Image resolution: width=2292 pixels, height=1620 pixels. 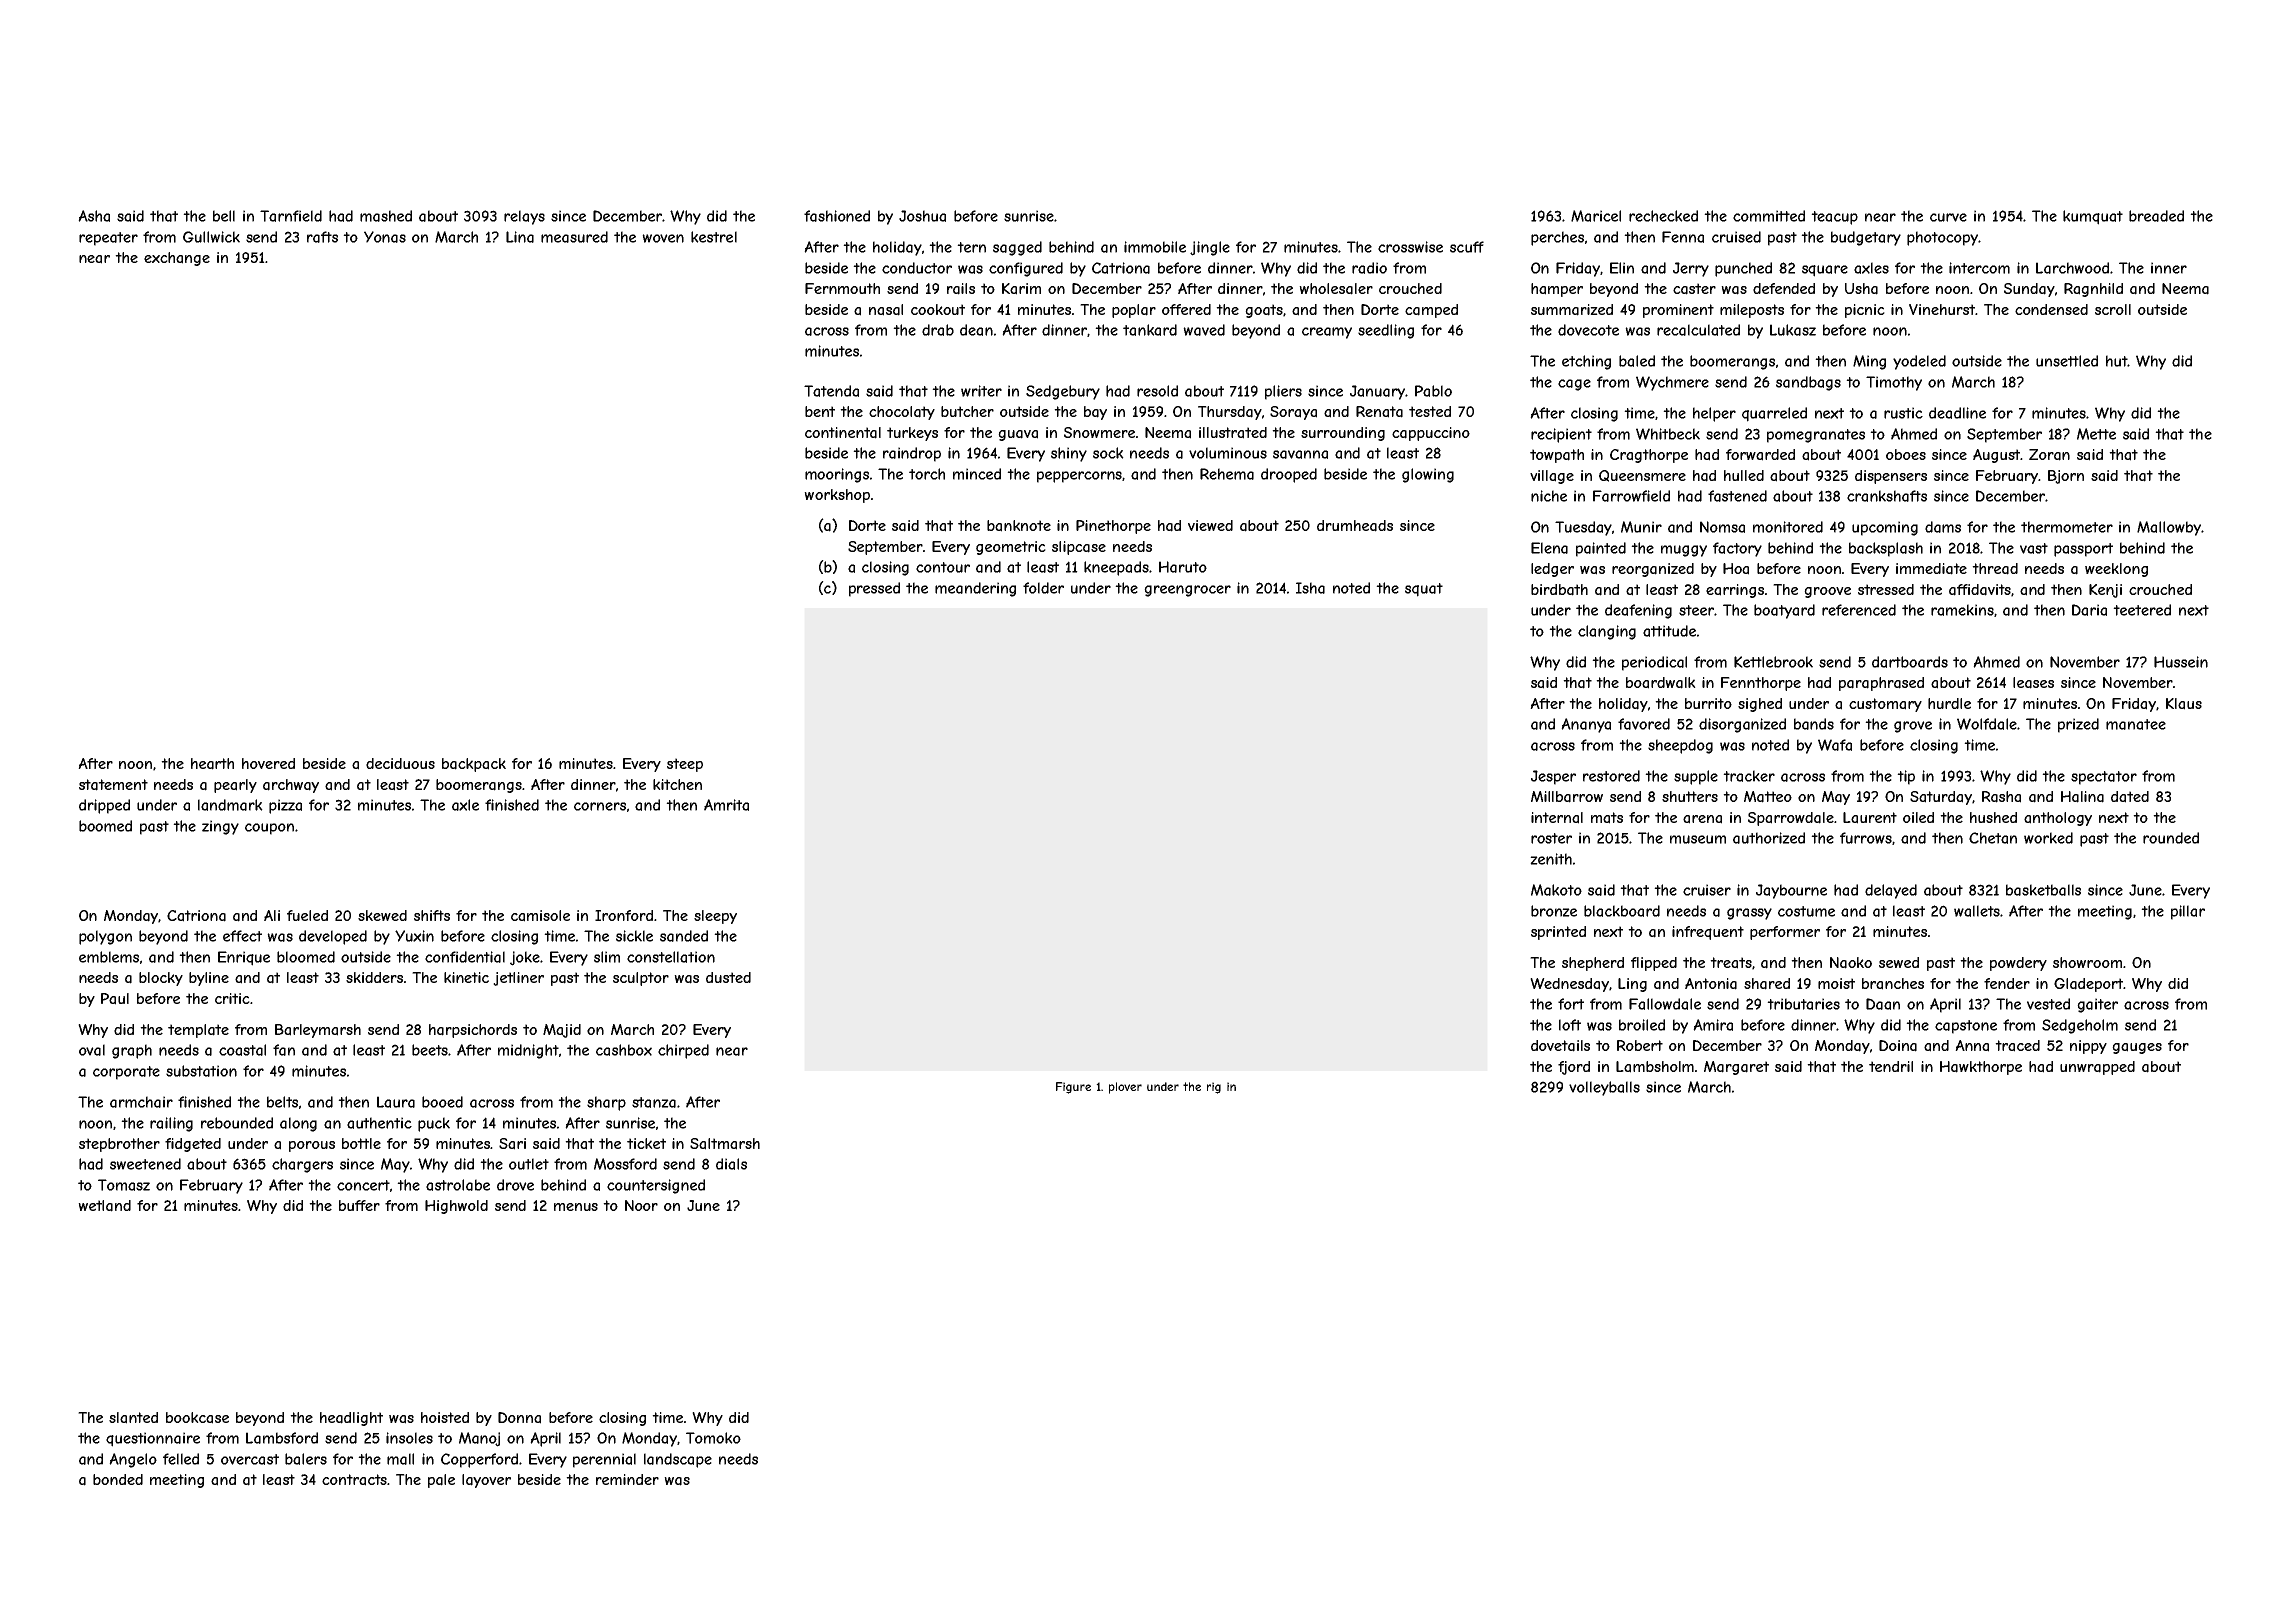 I want to click on Maricel, so click(x=1596, y=216).
